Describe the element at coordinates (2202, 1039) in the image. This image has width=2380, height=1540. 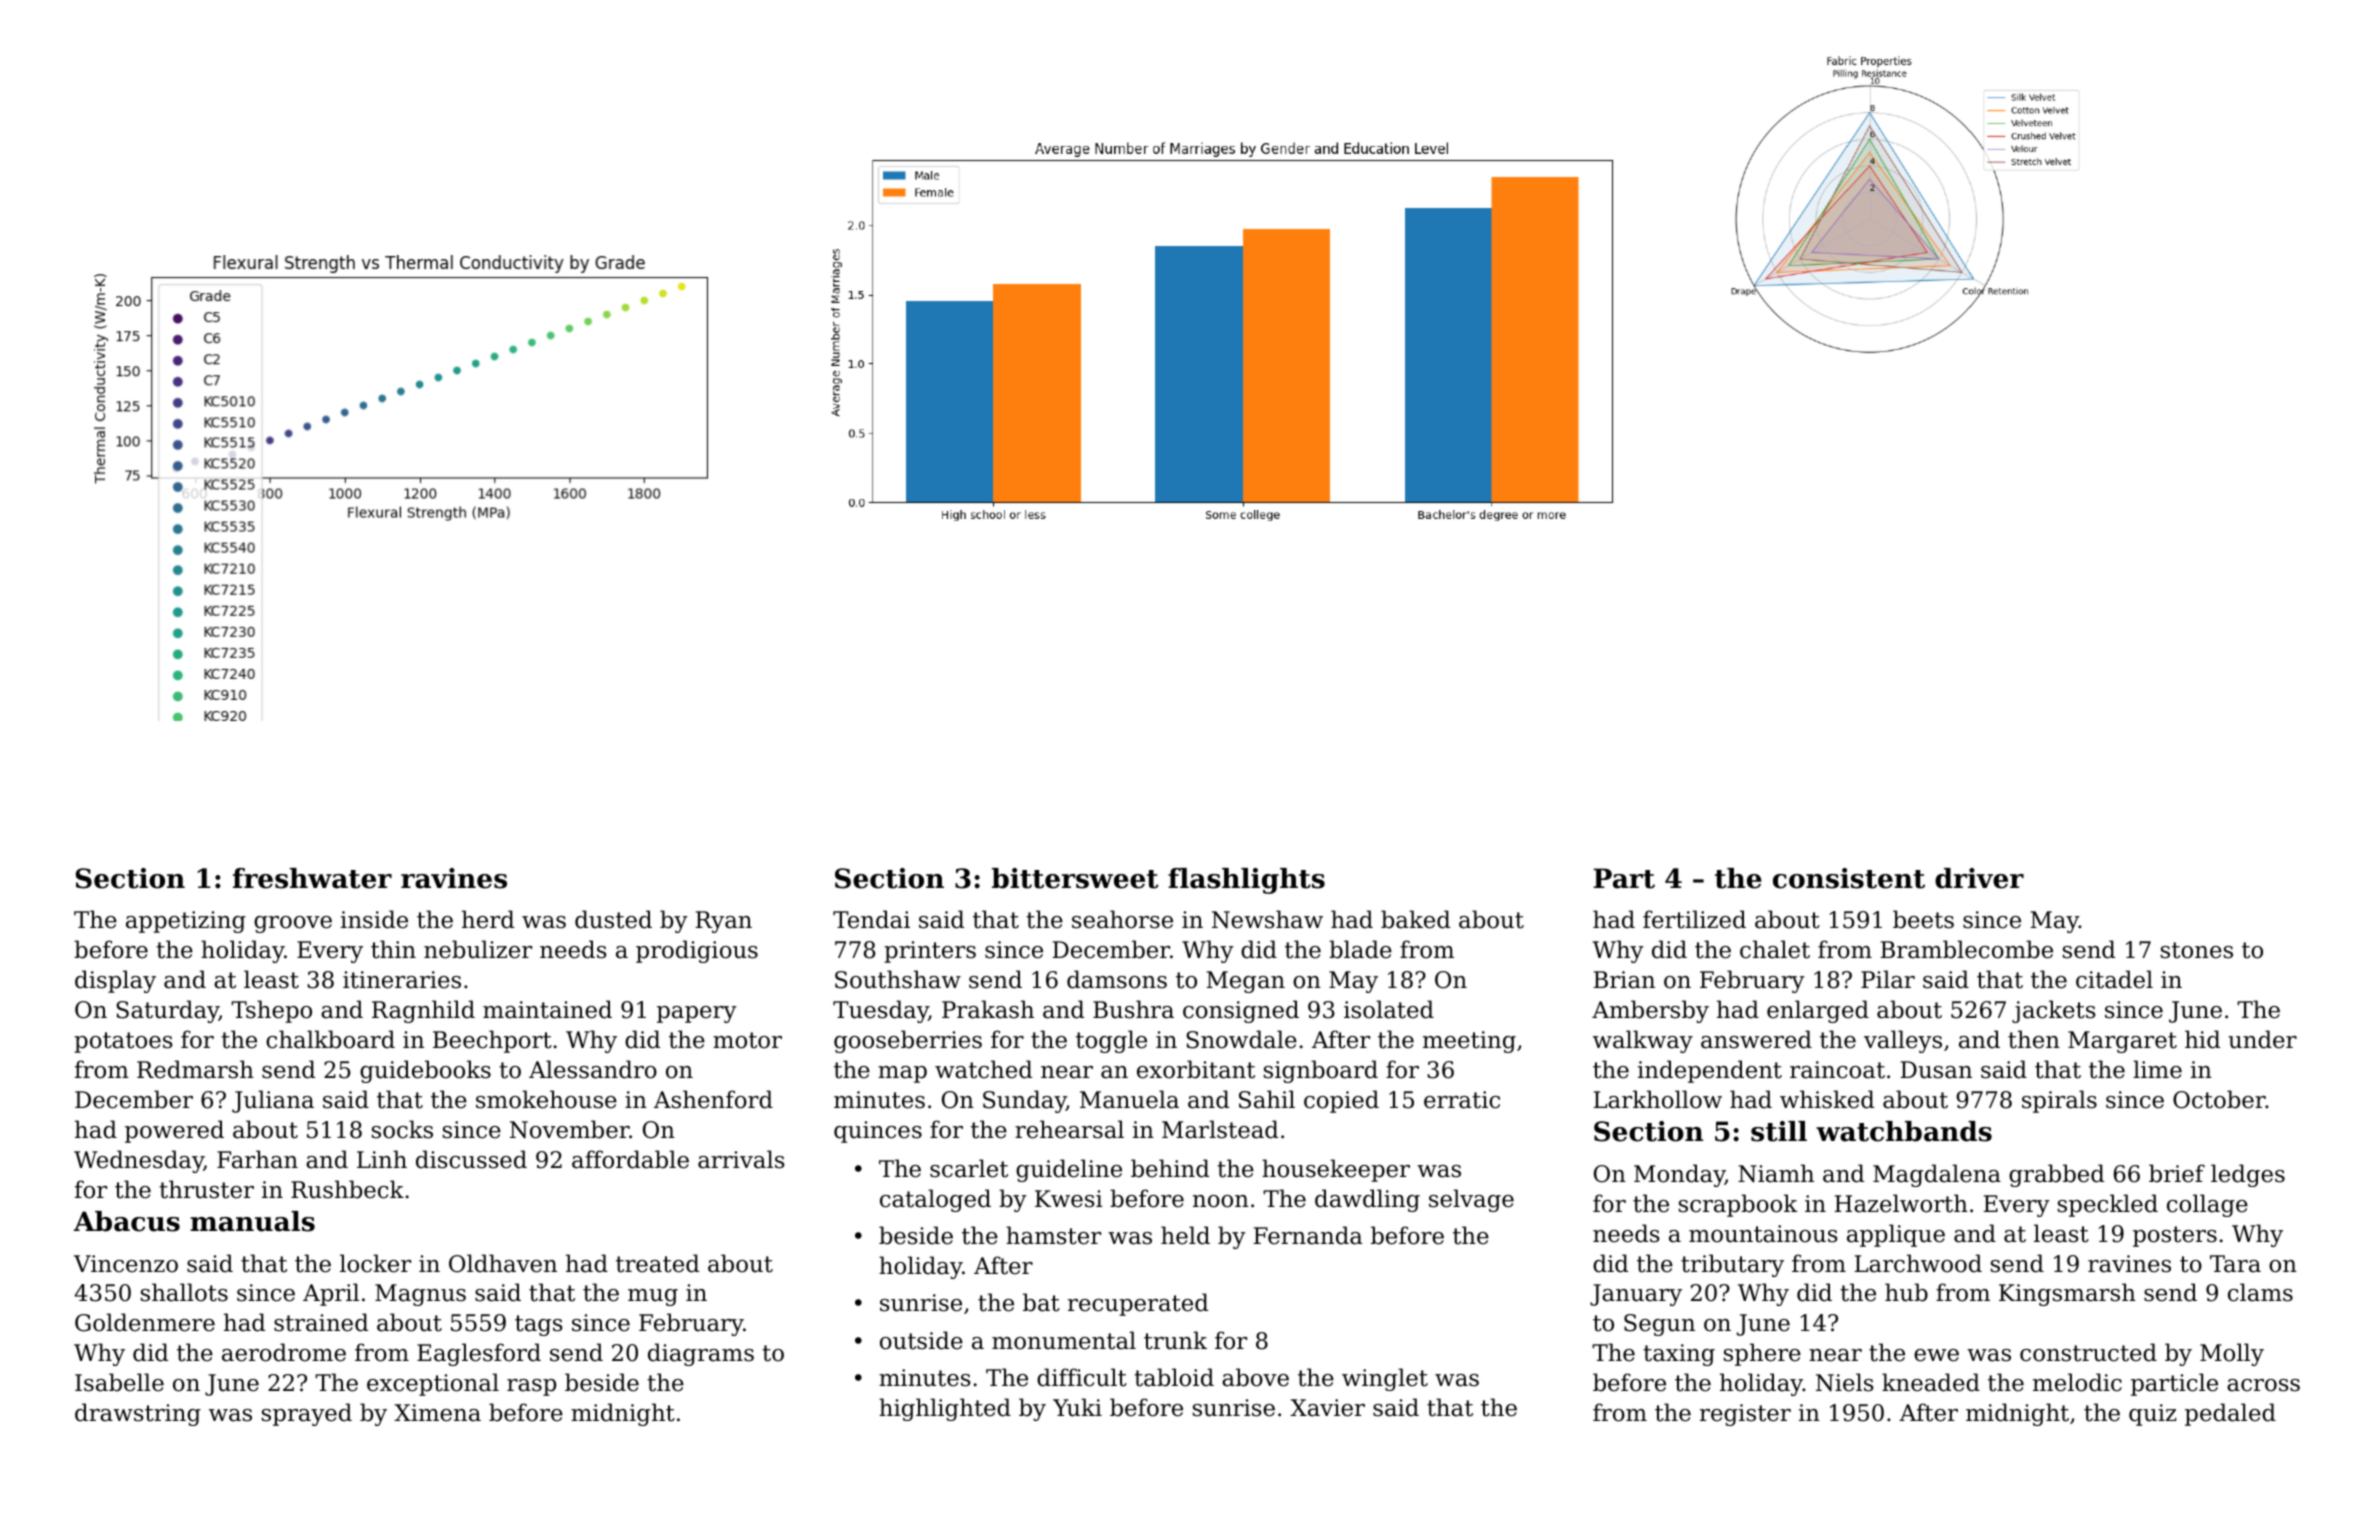
I see `hid` at that location.
